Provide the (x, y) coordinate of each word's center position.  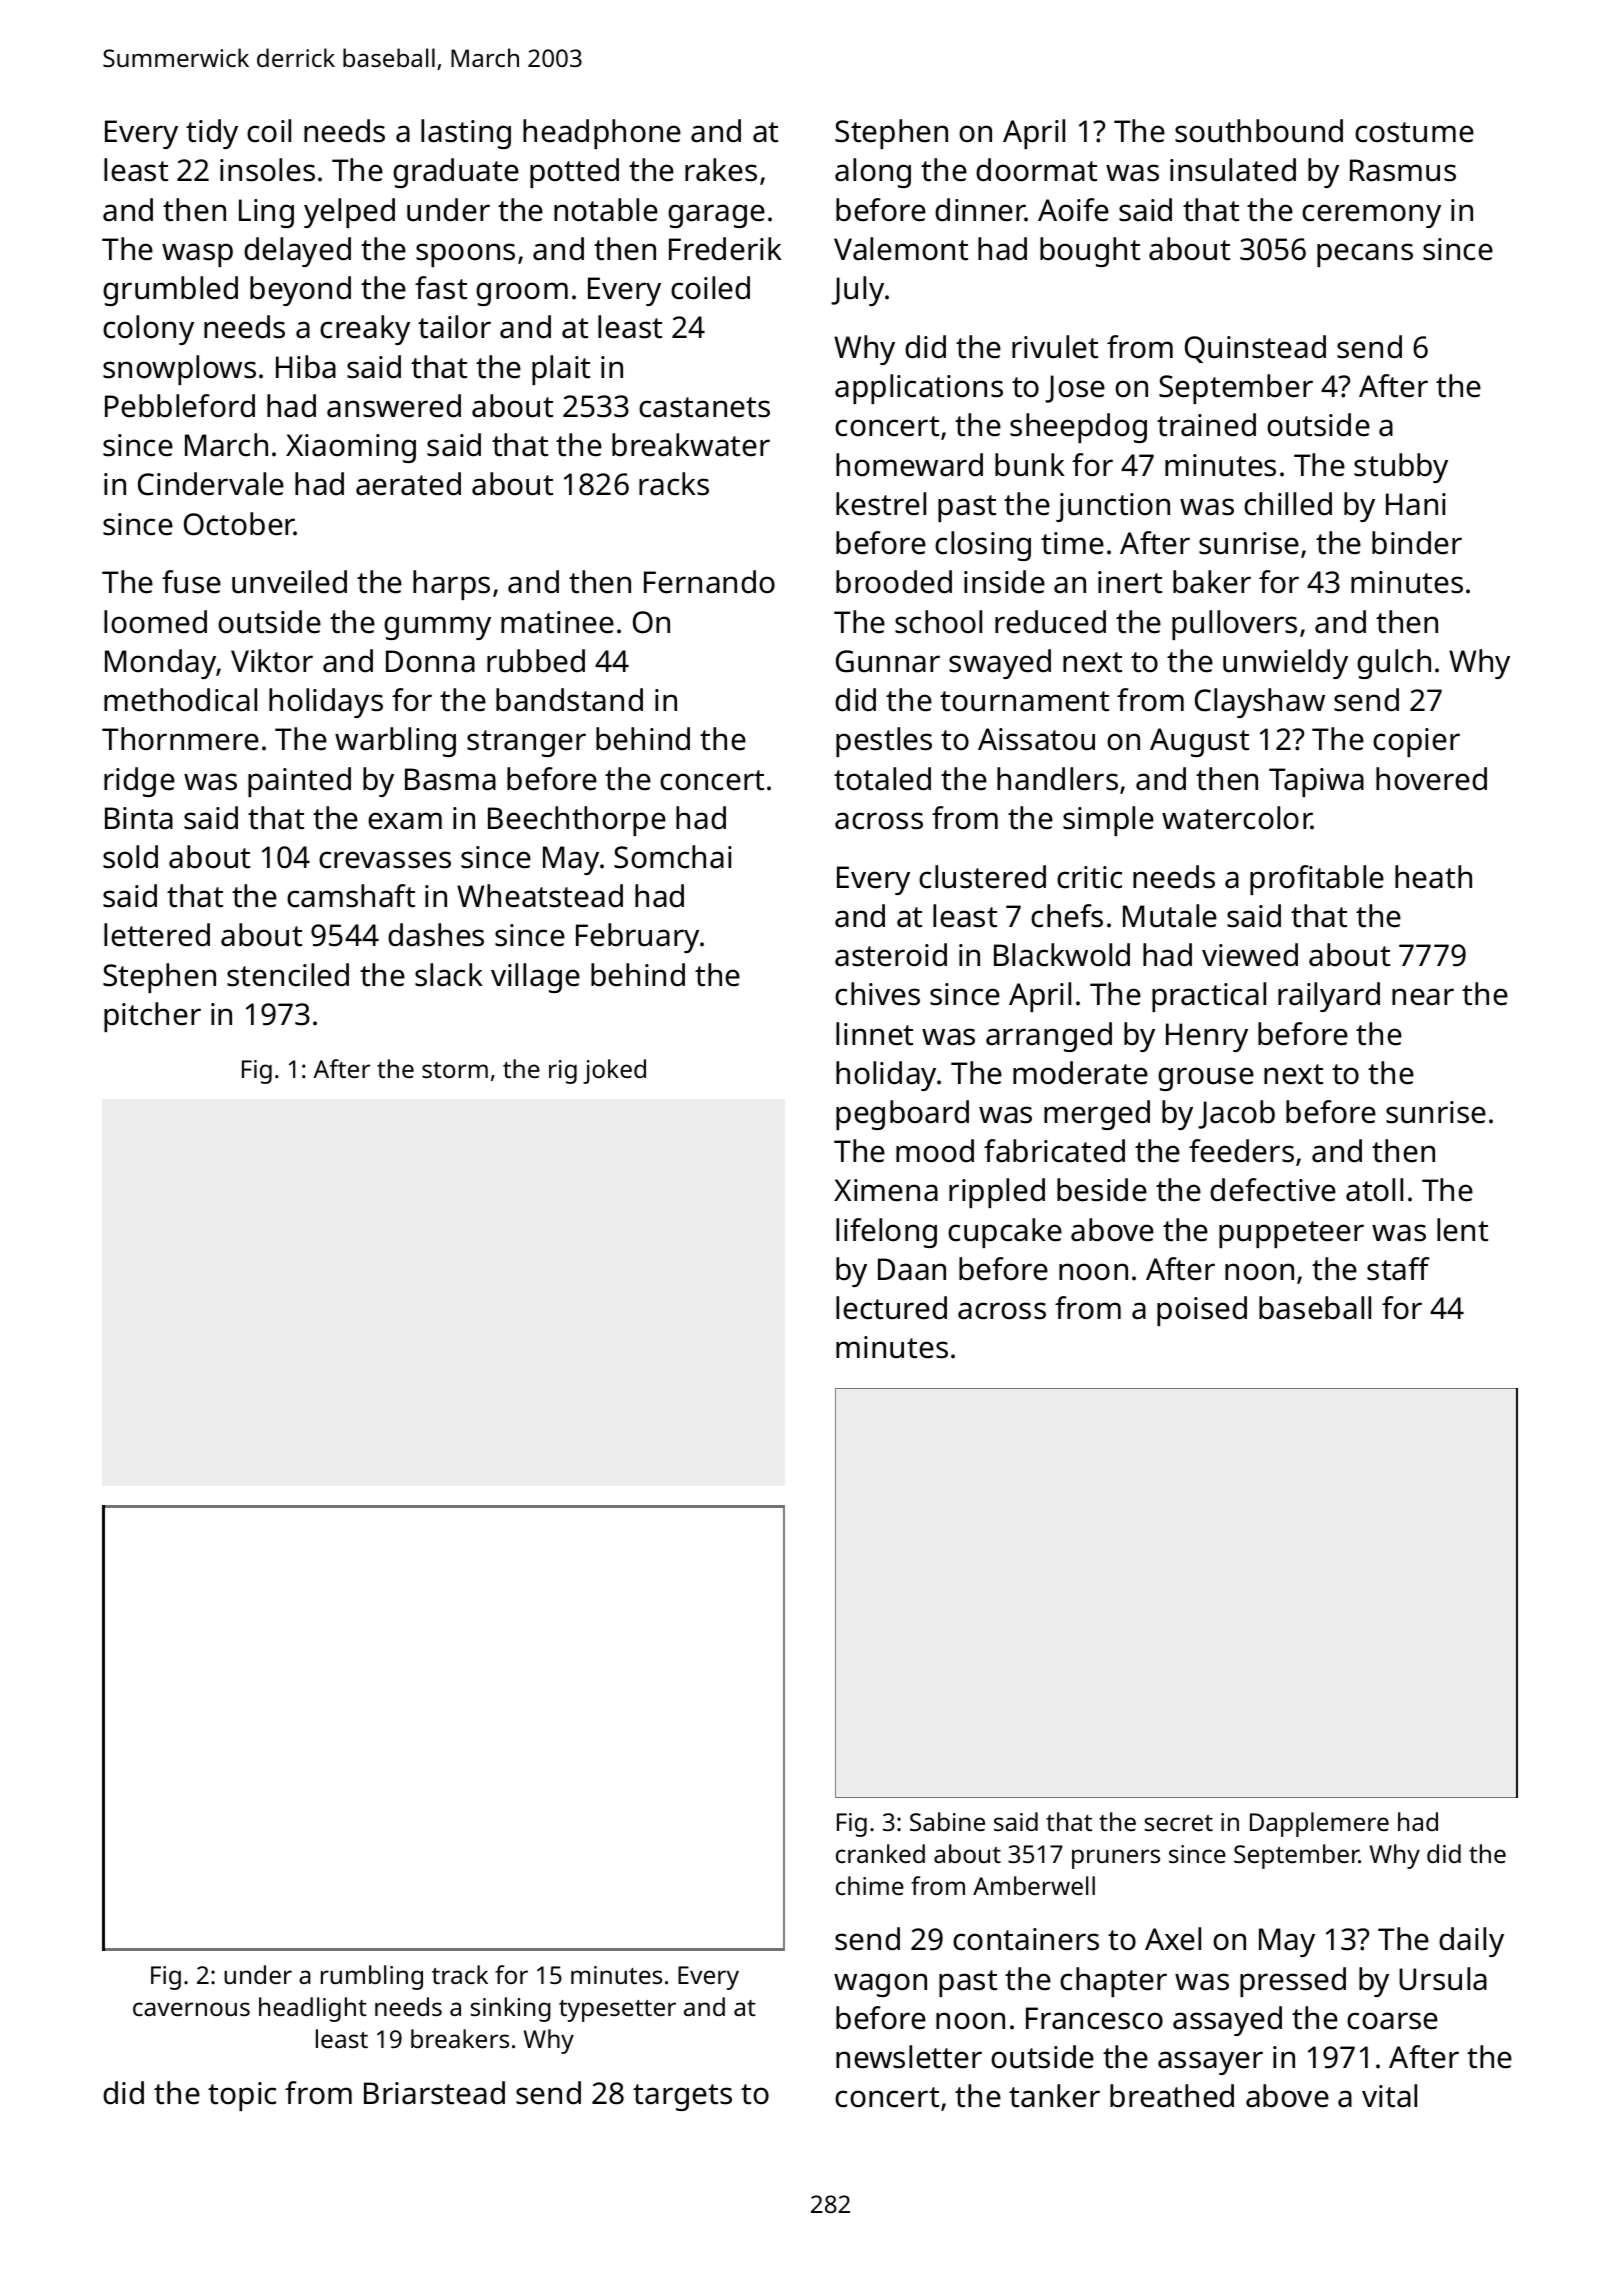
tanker (1054, 2096)
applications (919, 389)
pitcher (152, 1017)
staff (1398, 1269)
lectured (891, 1308)
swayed (1000, 664)
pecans (1365, 255)
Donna (430, 661)
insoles (267, 170)
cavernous (191, 2009)
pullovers (1234, 625)
